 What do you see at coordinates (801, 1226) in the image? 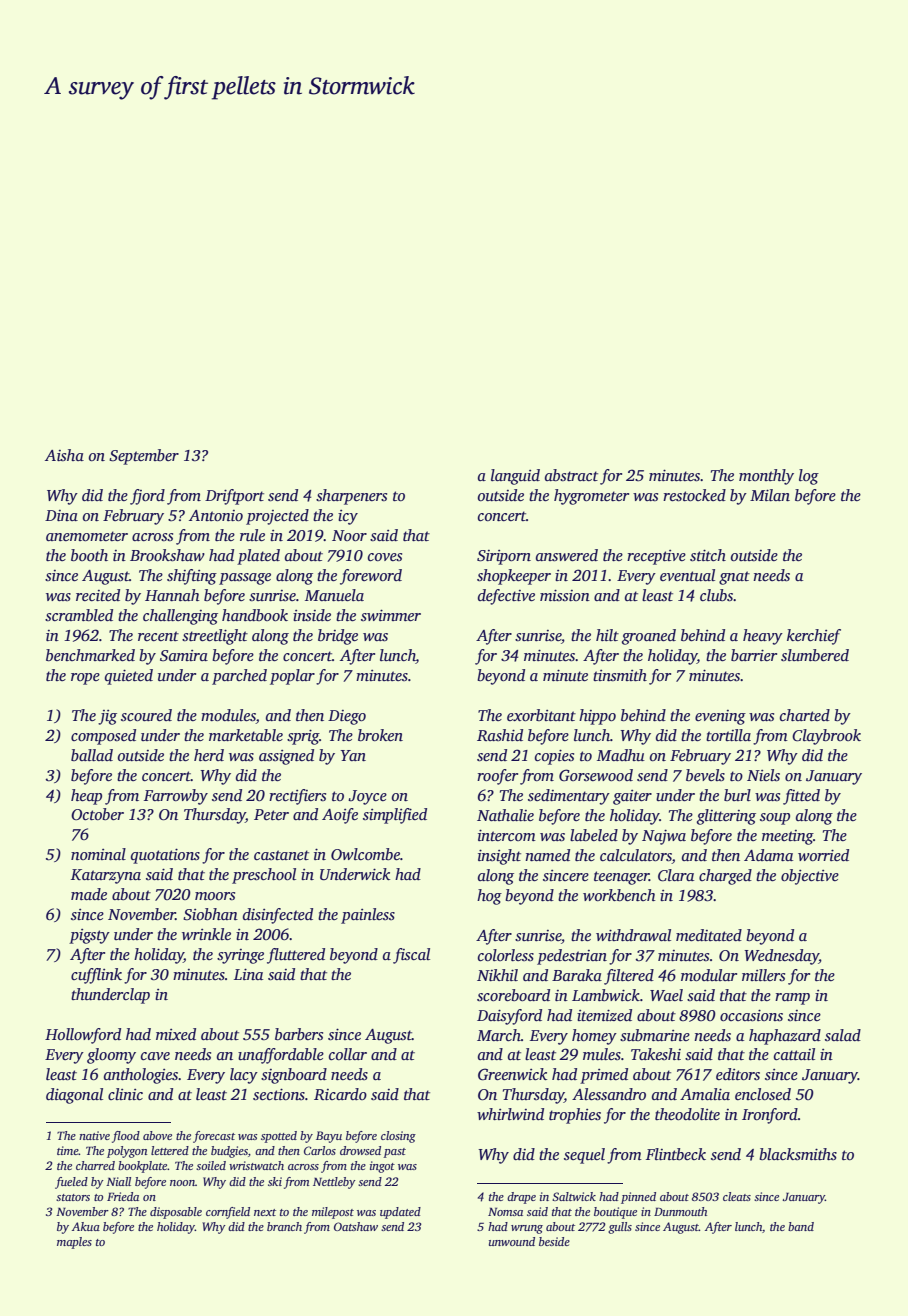
I see `band` at bounding box center [801, 1226].
